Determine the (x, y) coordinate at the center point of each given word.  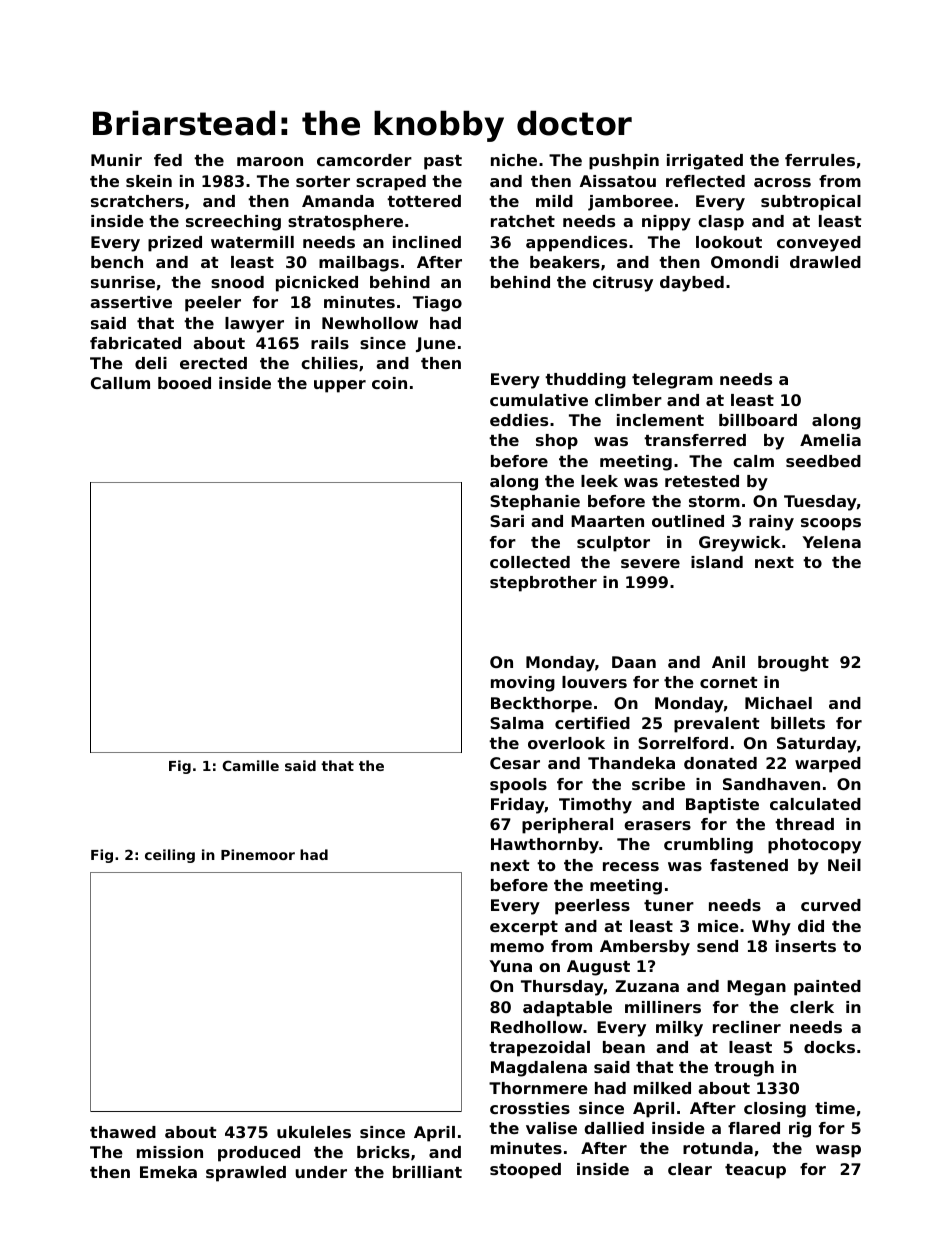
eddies (519, 420)
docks (829, 1047)
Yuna (510, 966)
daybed (692, 284)
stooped (525, 1171)
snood (237, 282)
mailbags (359, 264)
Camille (250, 765)
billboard (758, 420)
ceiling (170, 856)
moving (523, 684)
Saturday (817, 745)
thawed (123, 1132)
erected (213, 363)
